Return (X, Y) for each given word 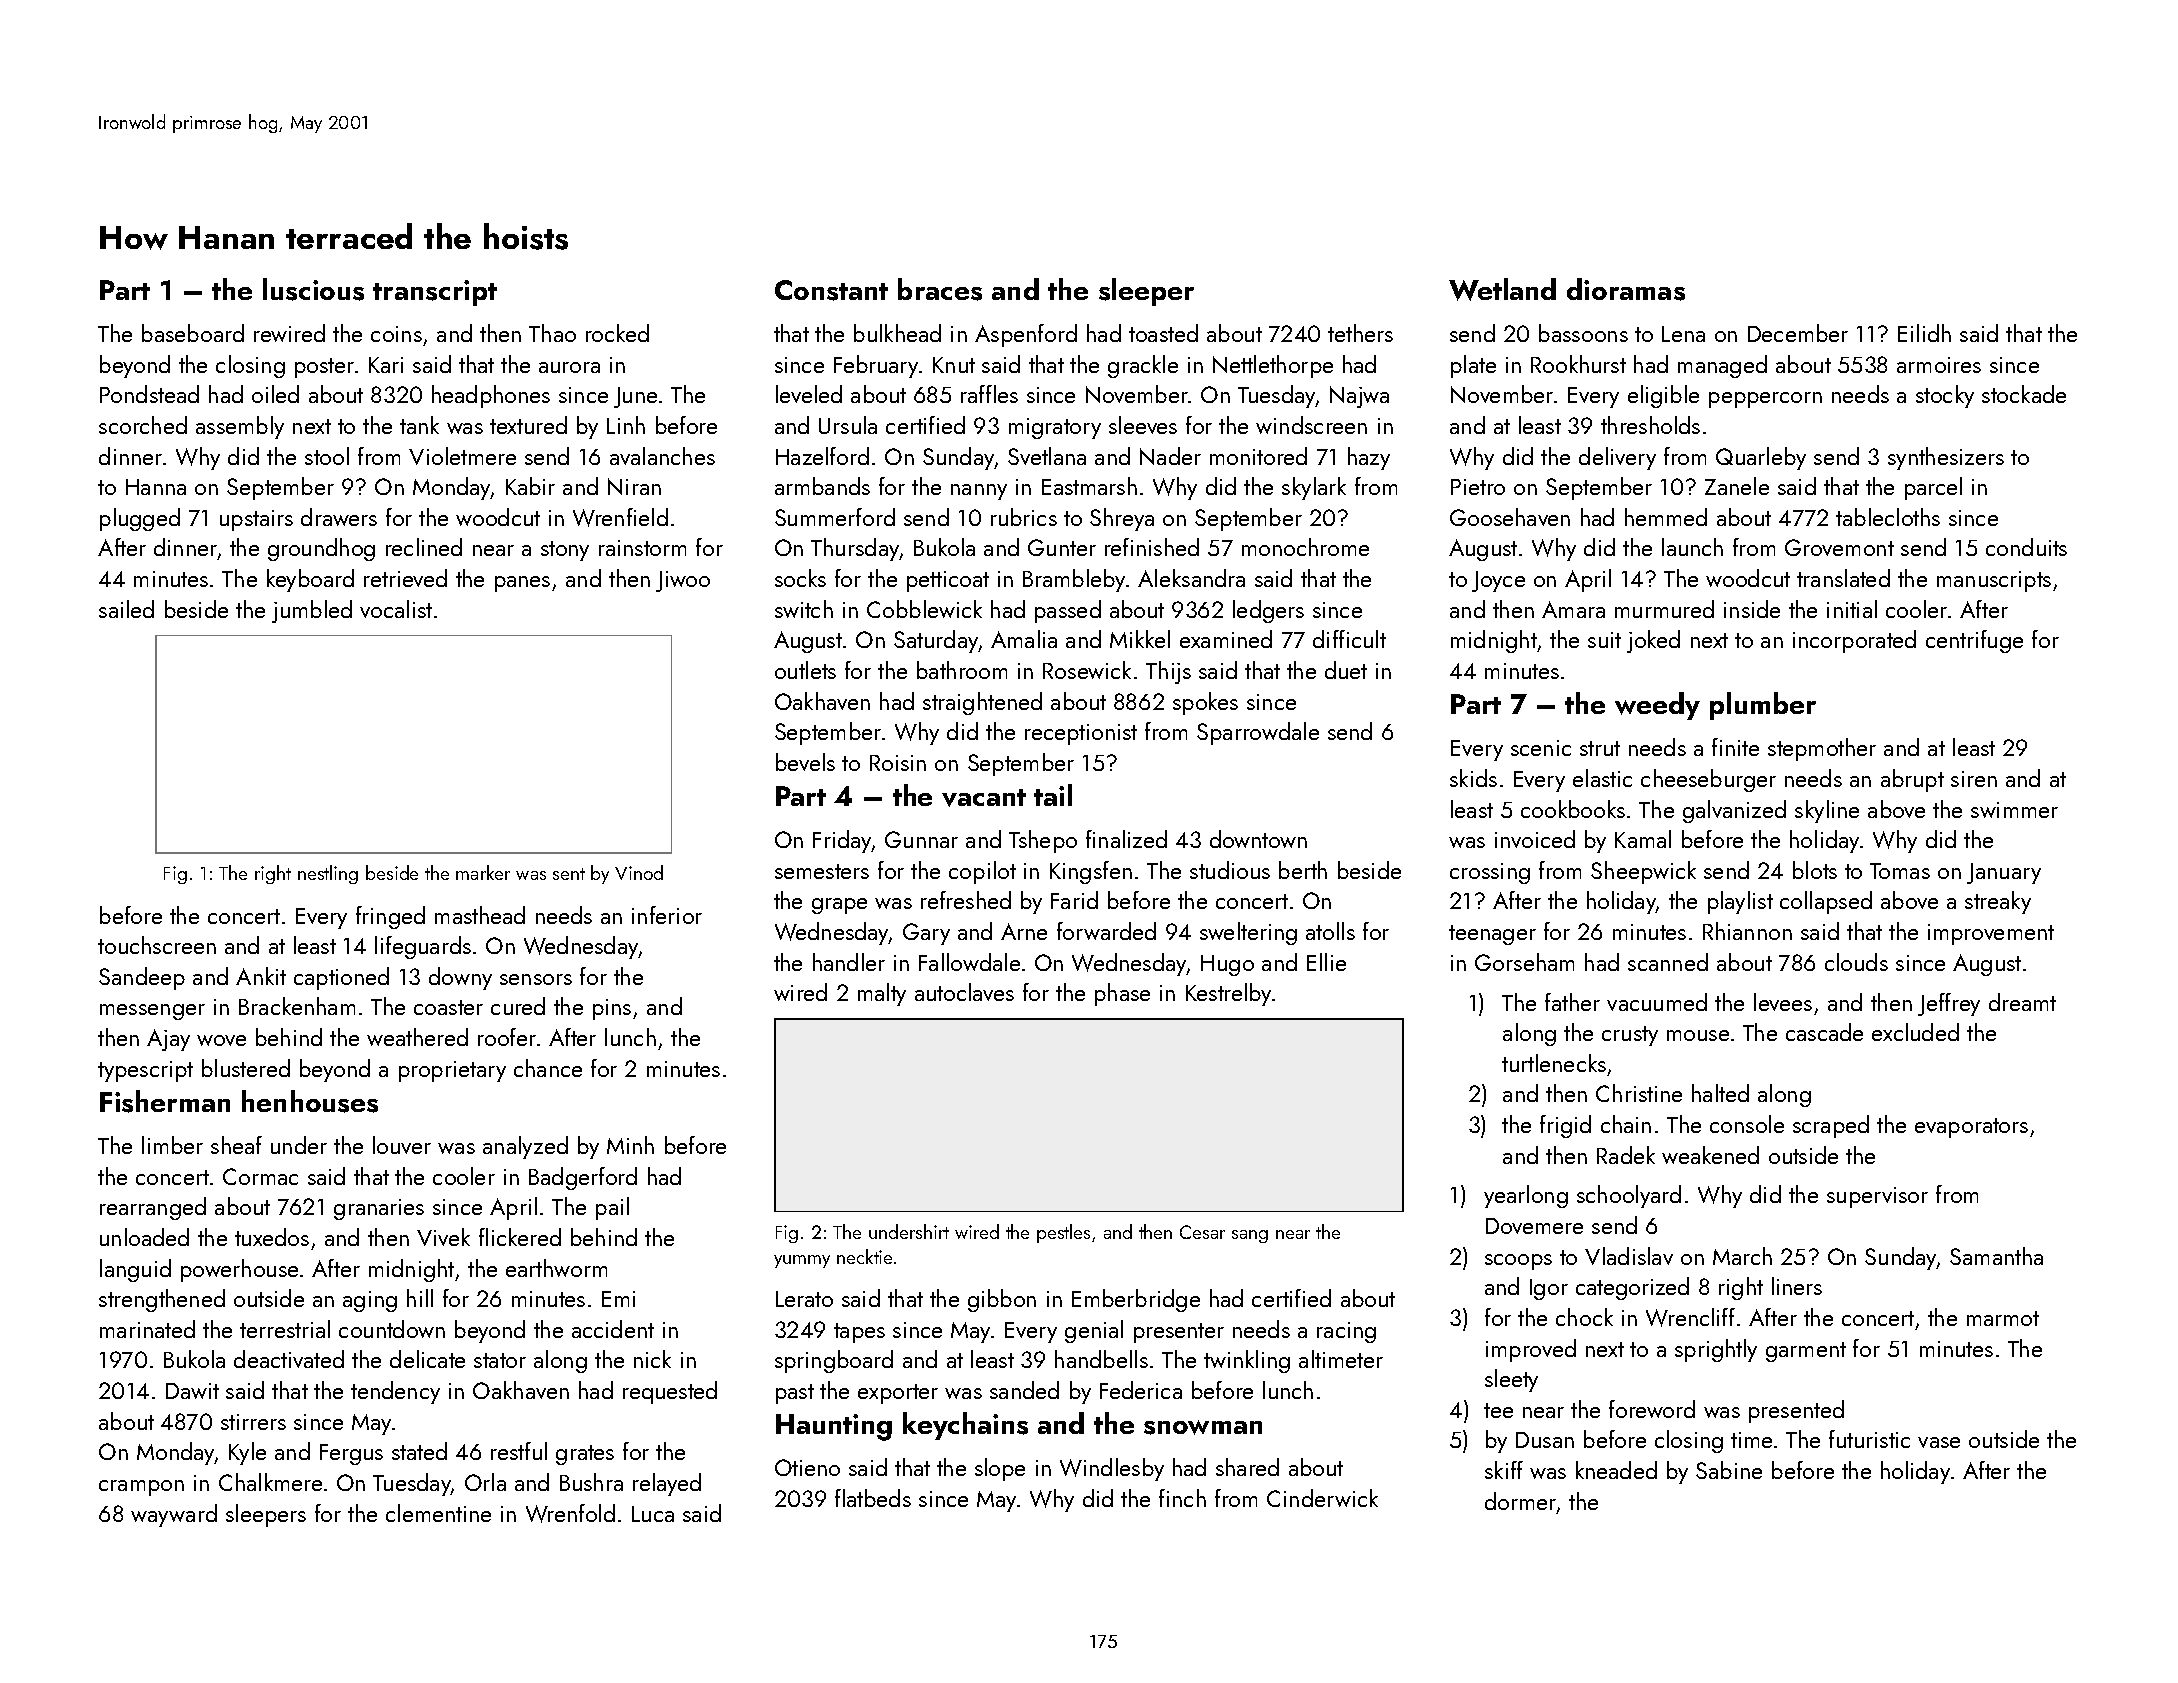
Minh (630, 1145)
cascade (1824, 1032)
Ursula (848, 425)
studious (1230, 870)
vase (1939, 1442)
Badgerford (583, 1178)
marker (483, 872)
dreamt (2022, 1002)
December (1798, 333)
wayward (174, 1515)
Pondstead (149, 394)
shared (1247, 1467)
